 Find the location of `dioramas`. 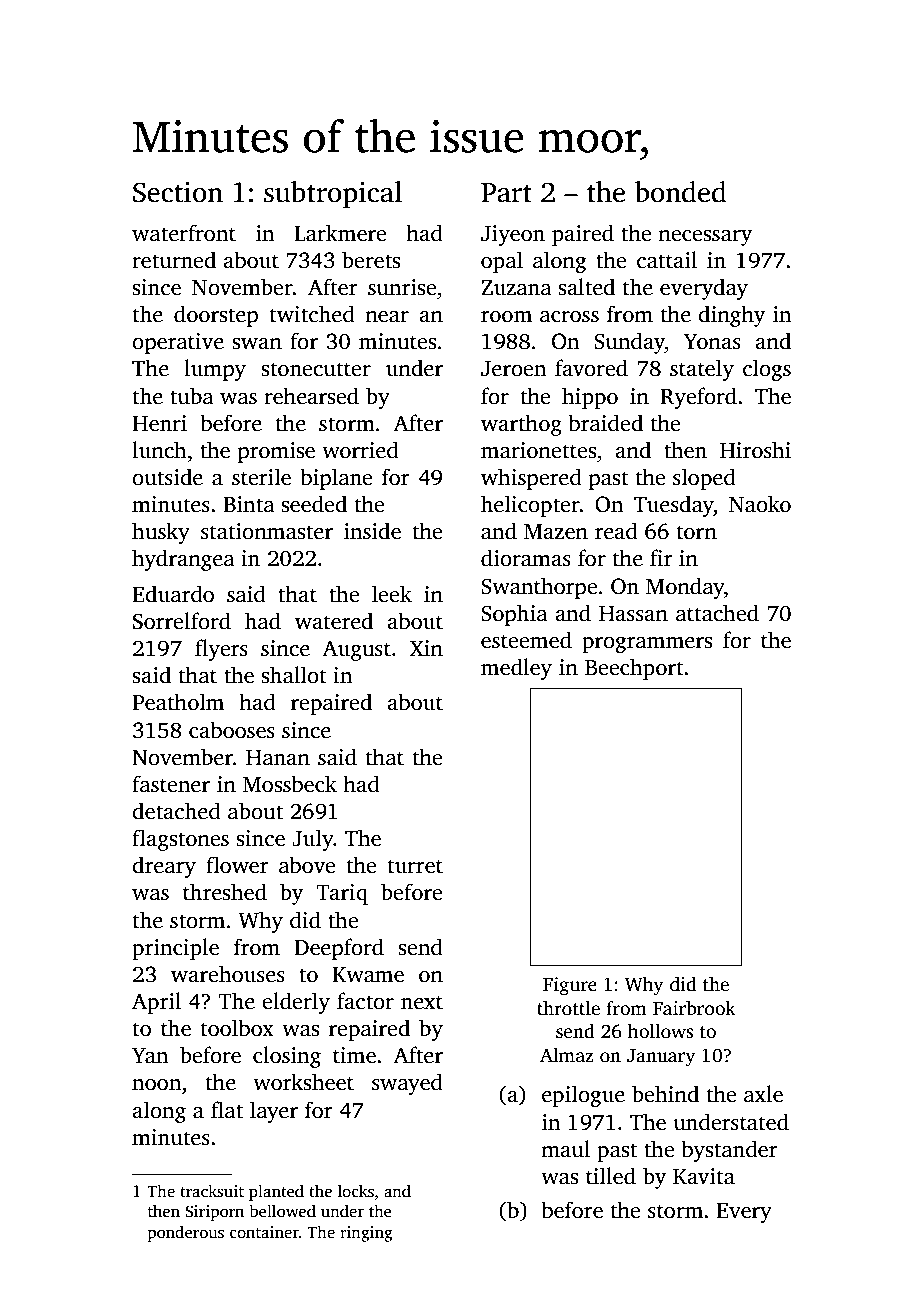

dioramas is located at coordinates (526, 558).
